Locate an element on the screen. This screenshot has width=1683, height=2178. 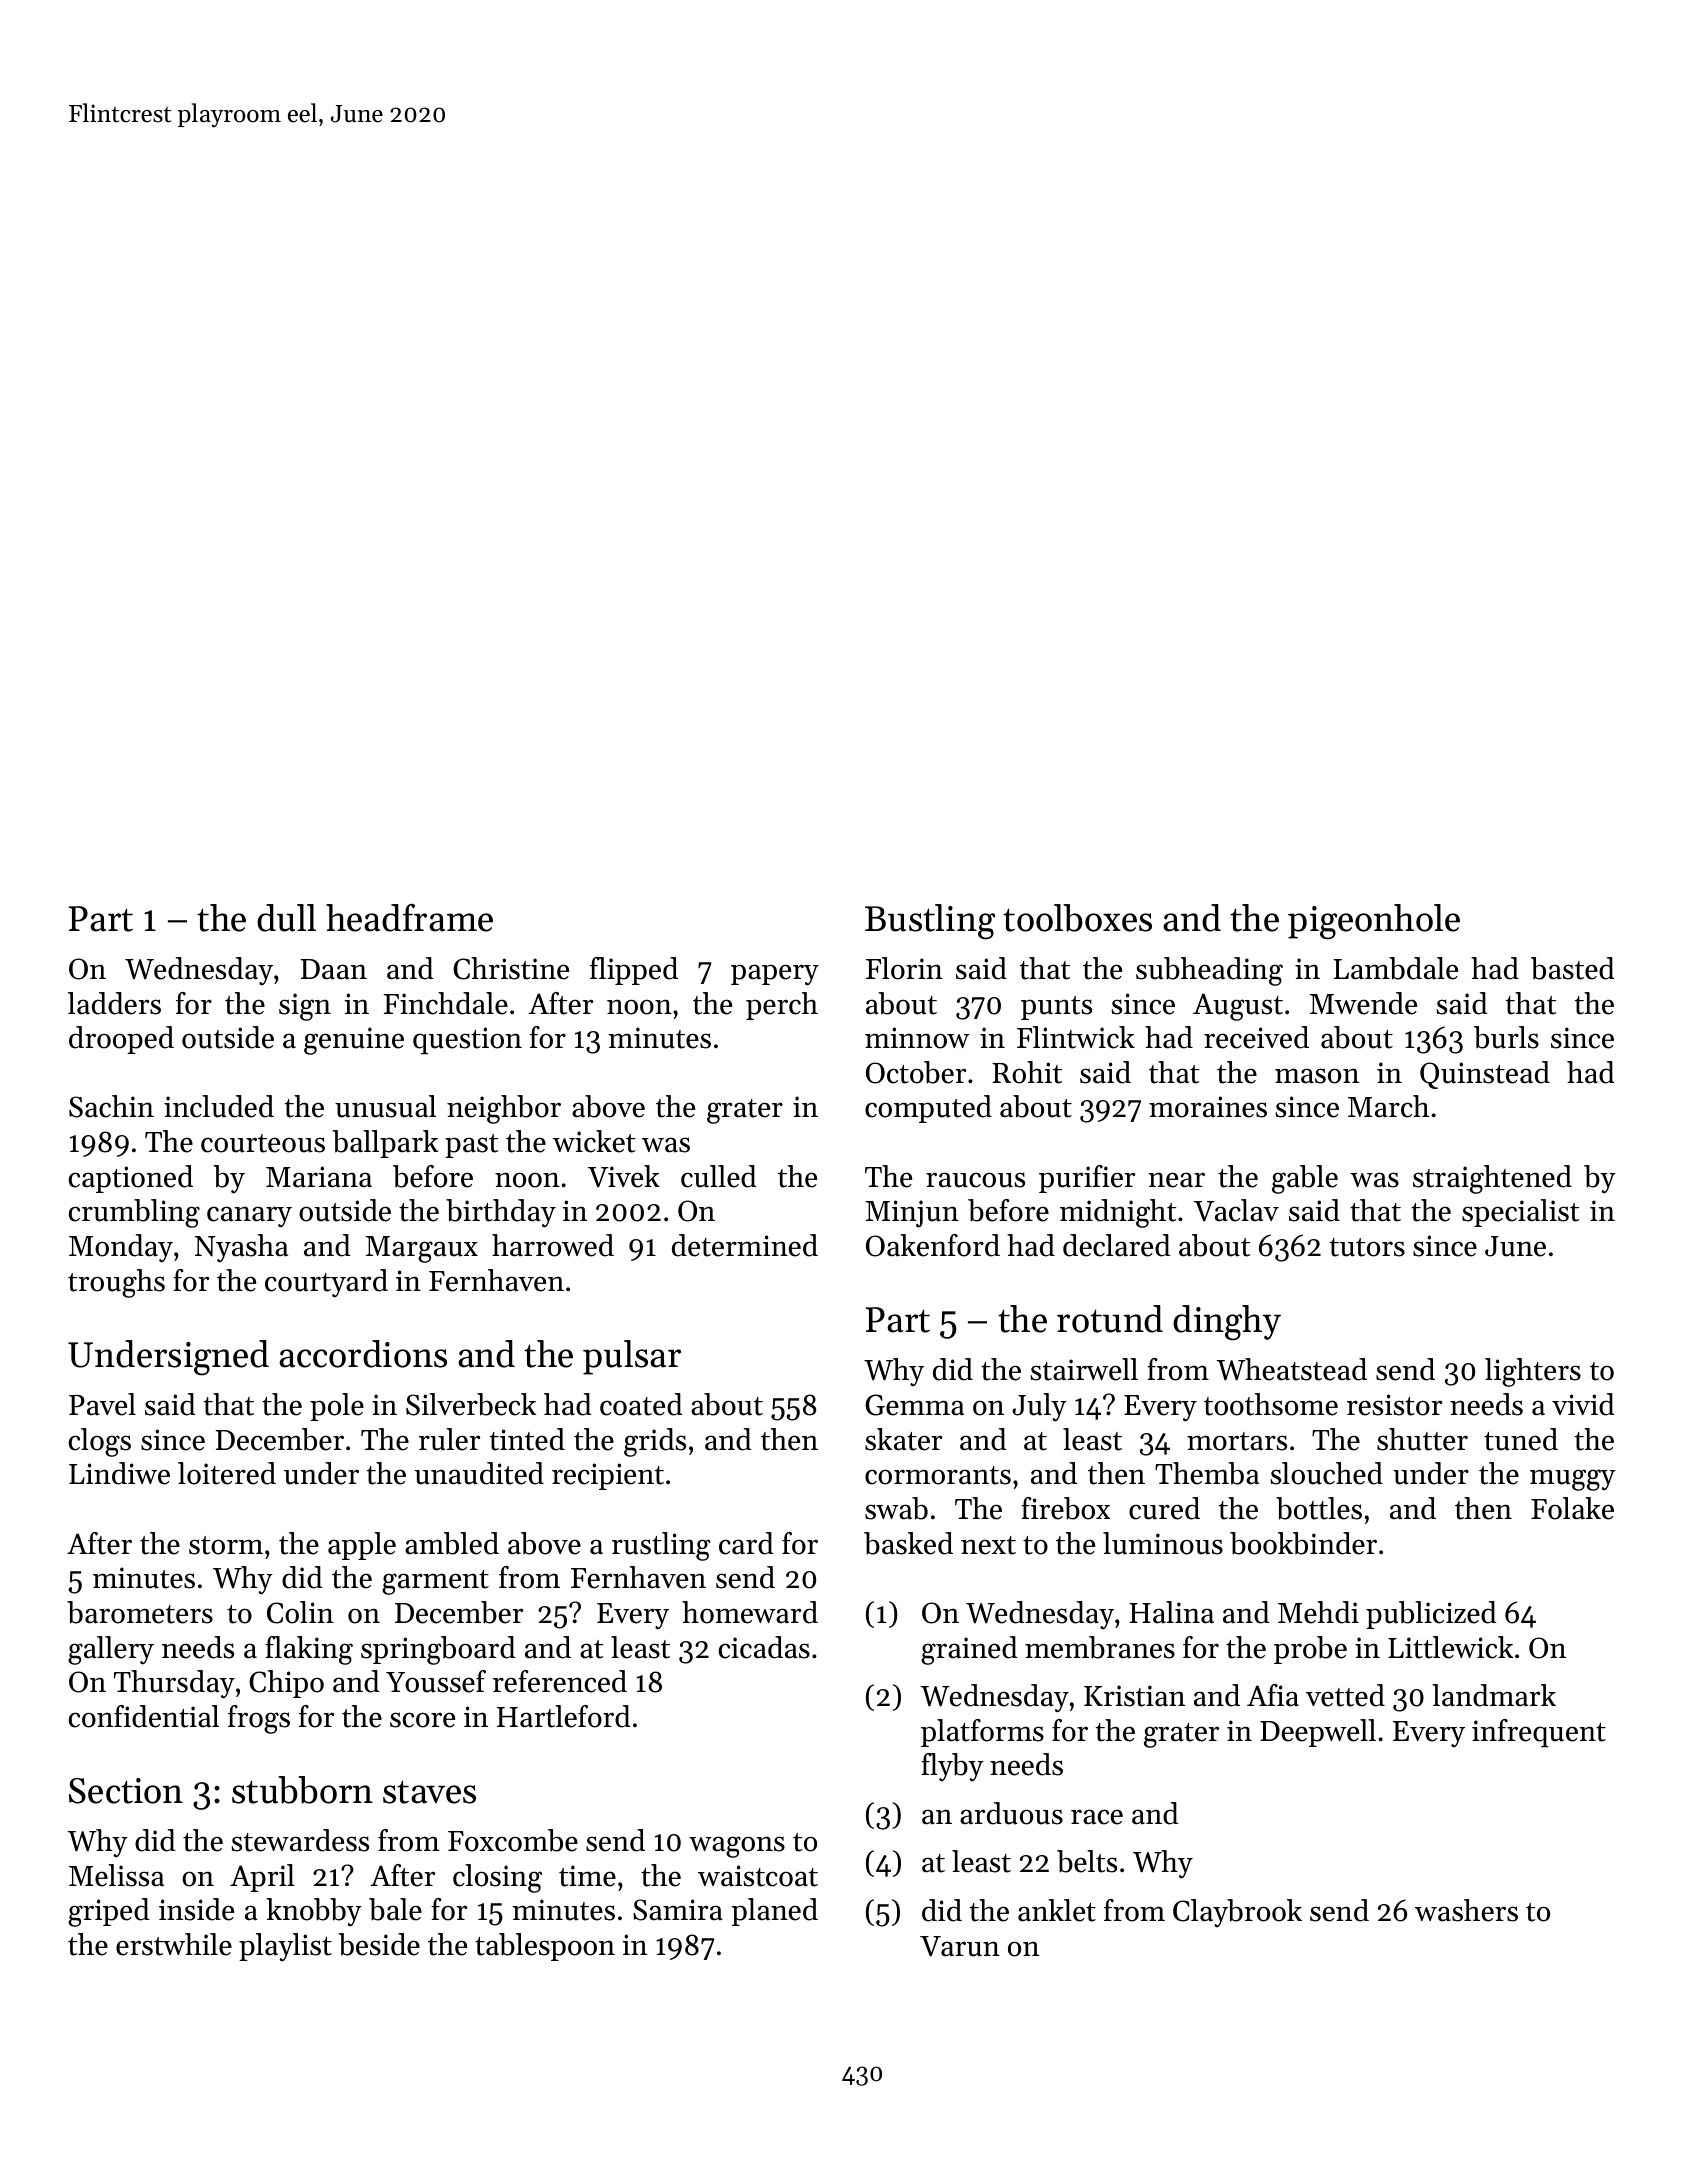
landmark is located at coordinates (1494, 1695).
